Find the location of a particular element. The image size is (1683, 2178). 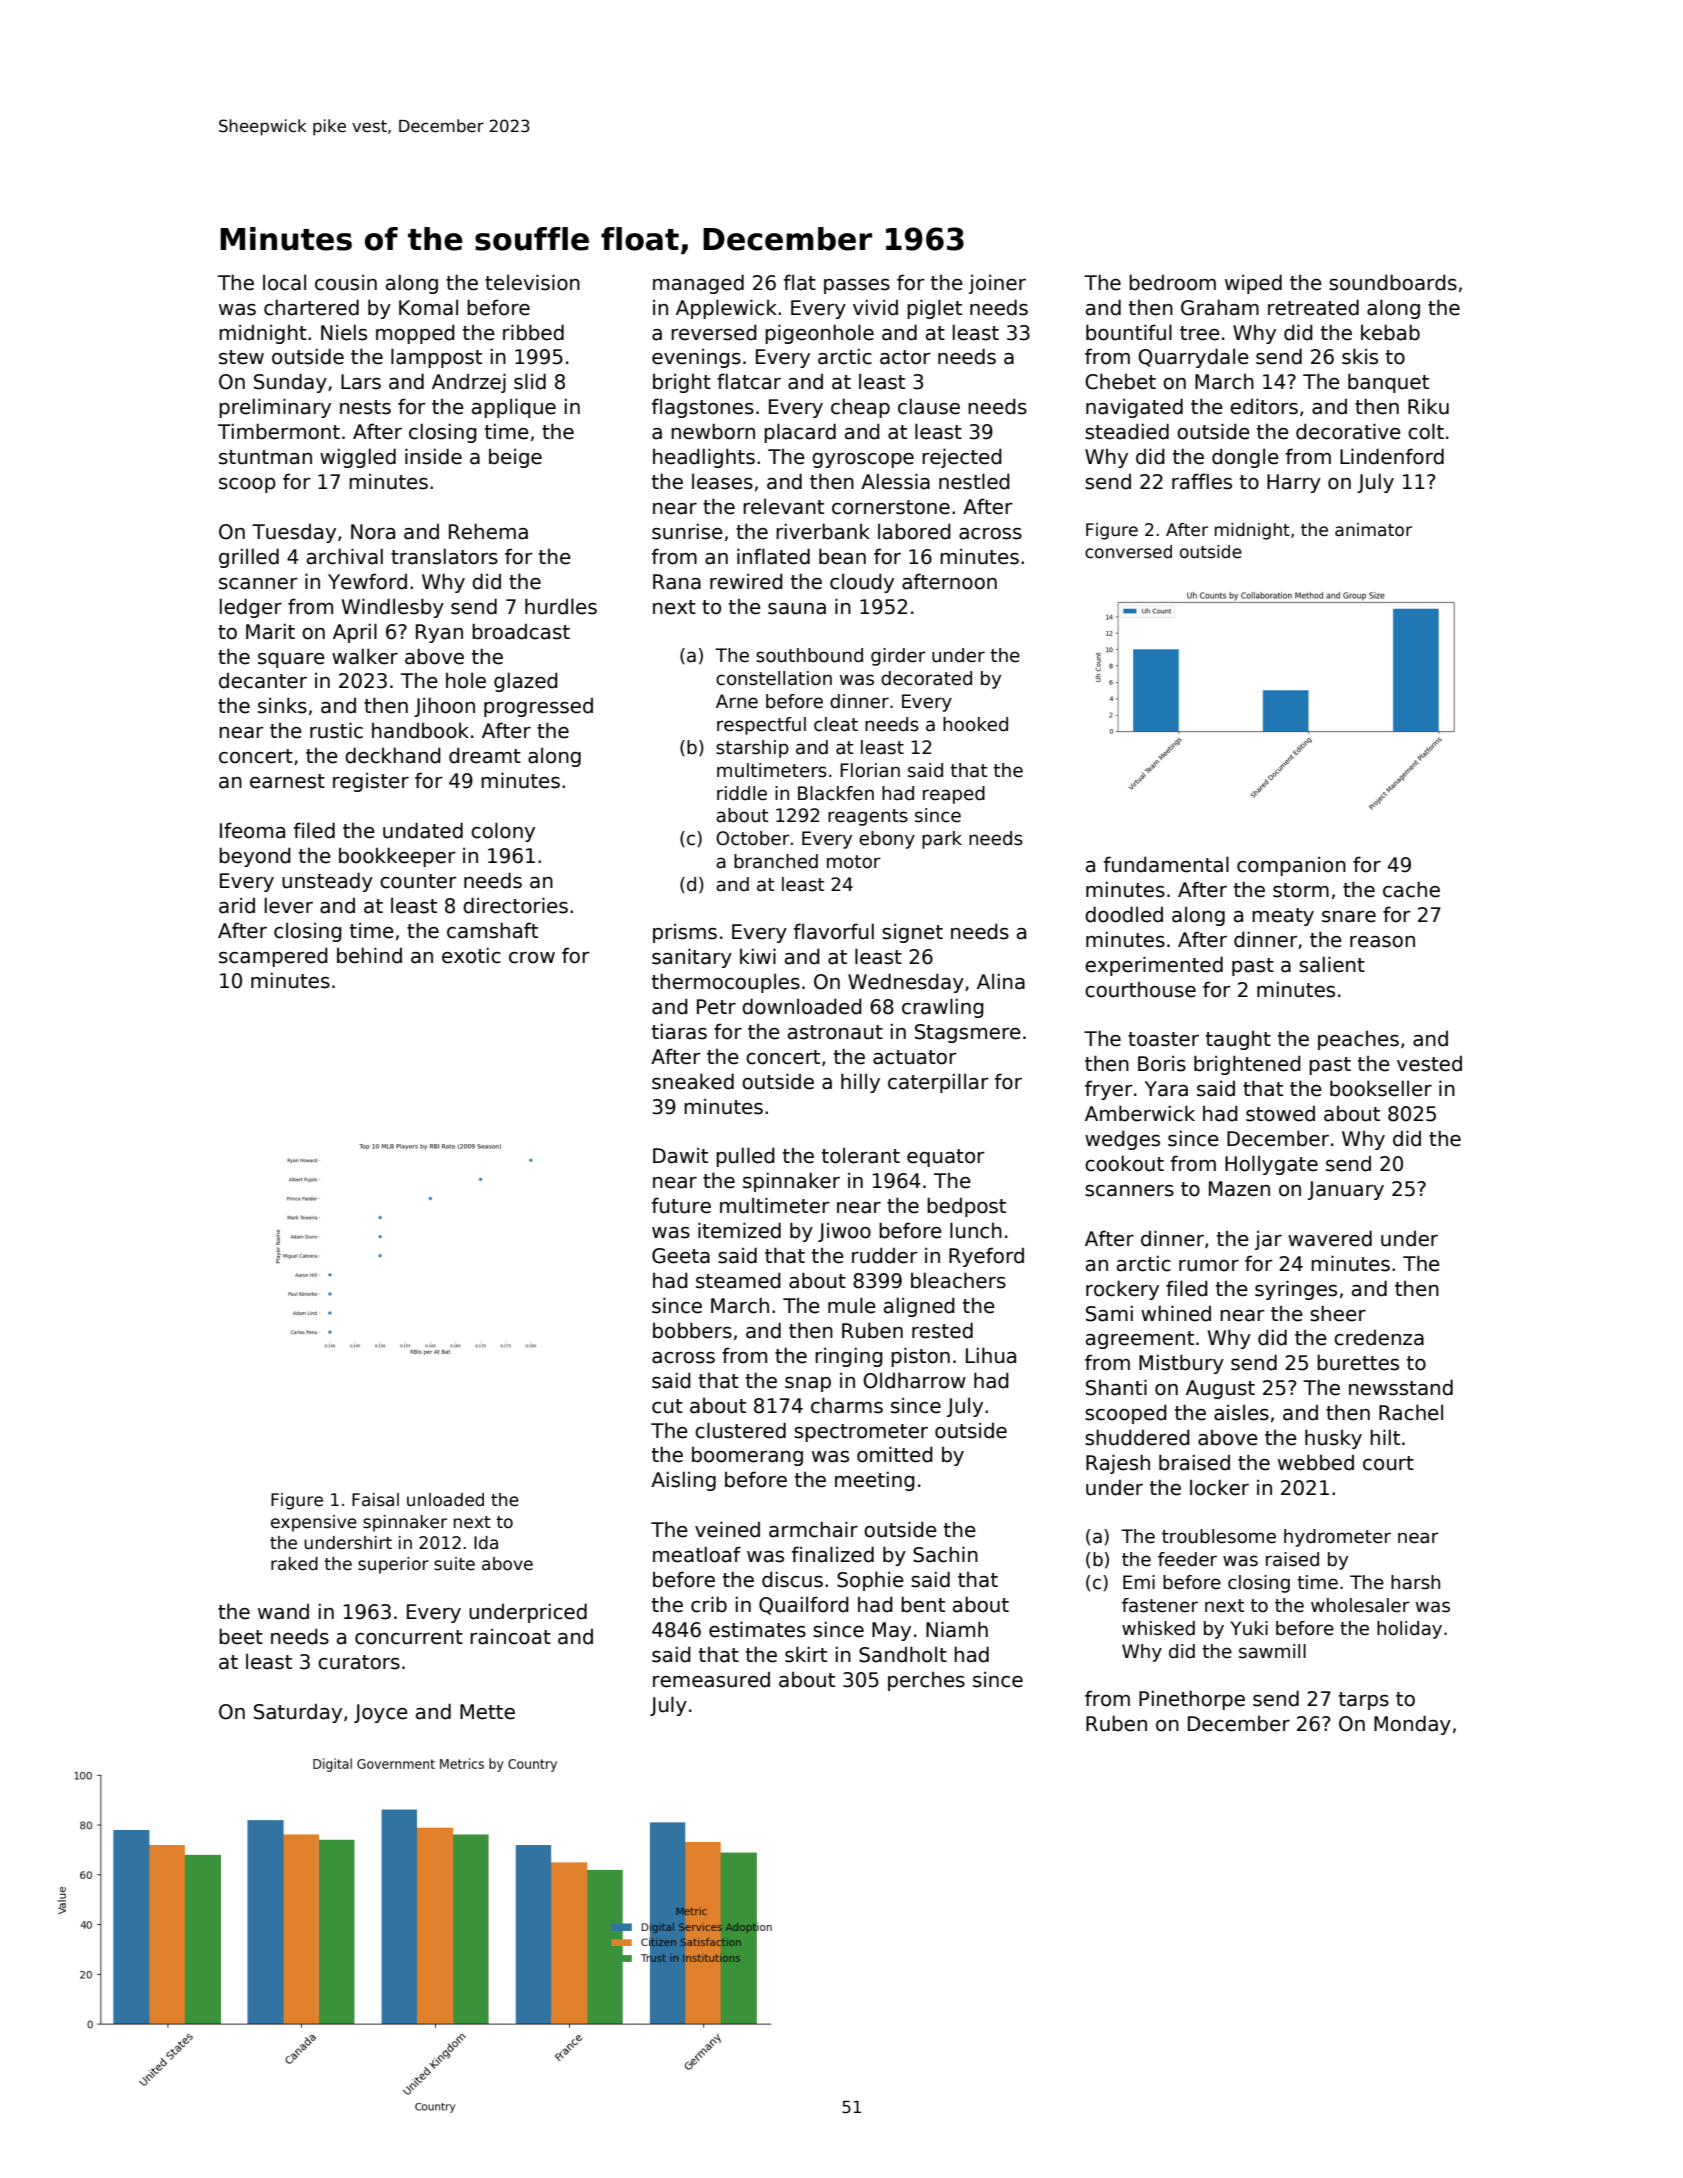

girder is located at coordinates (898, 657).
